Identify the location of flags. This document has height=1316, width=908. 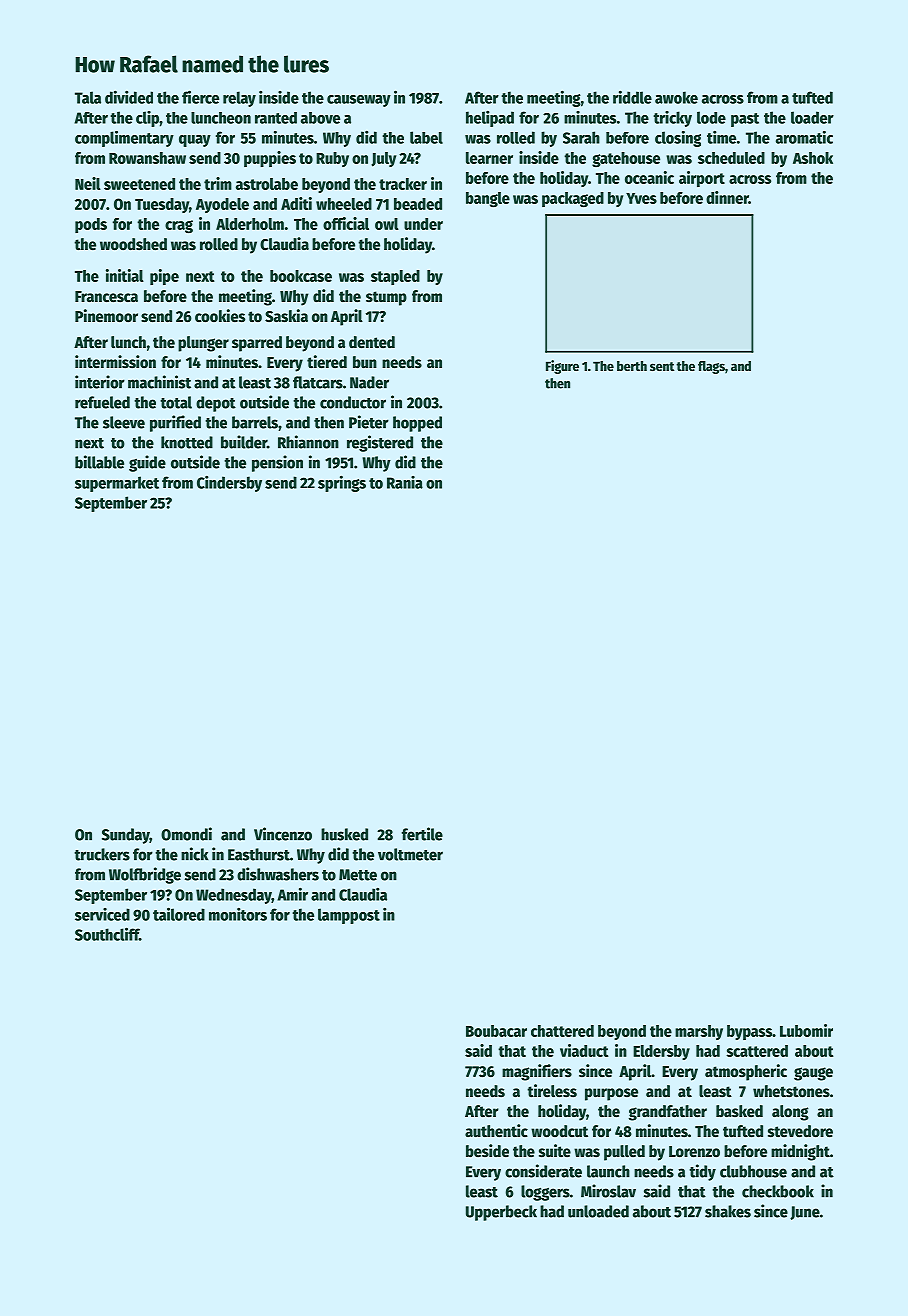
(711, 367).
